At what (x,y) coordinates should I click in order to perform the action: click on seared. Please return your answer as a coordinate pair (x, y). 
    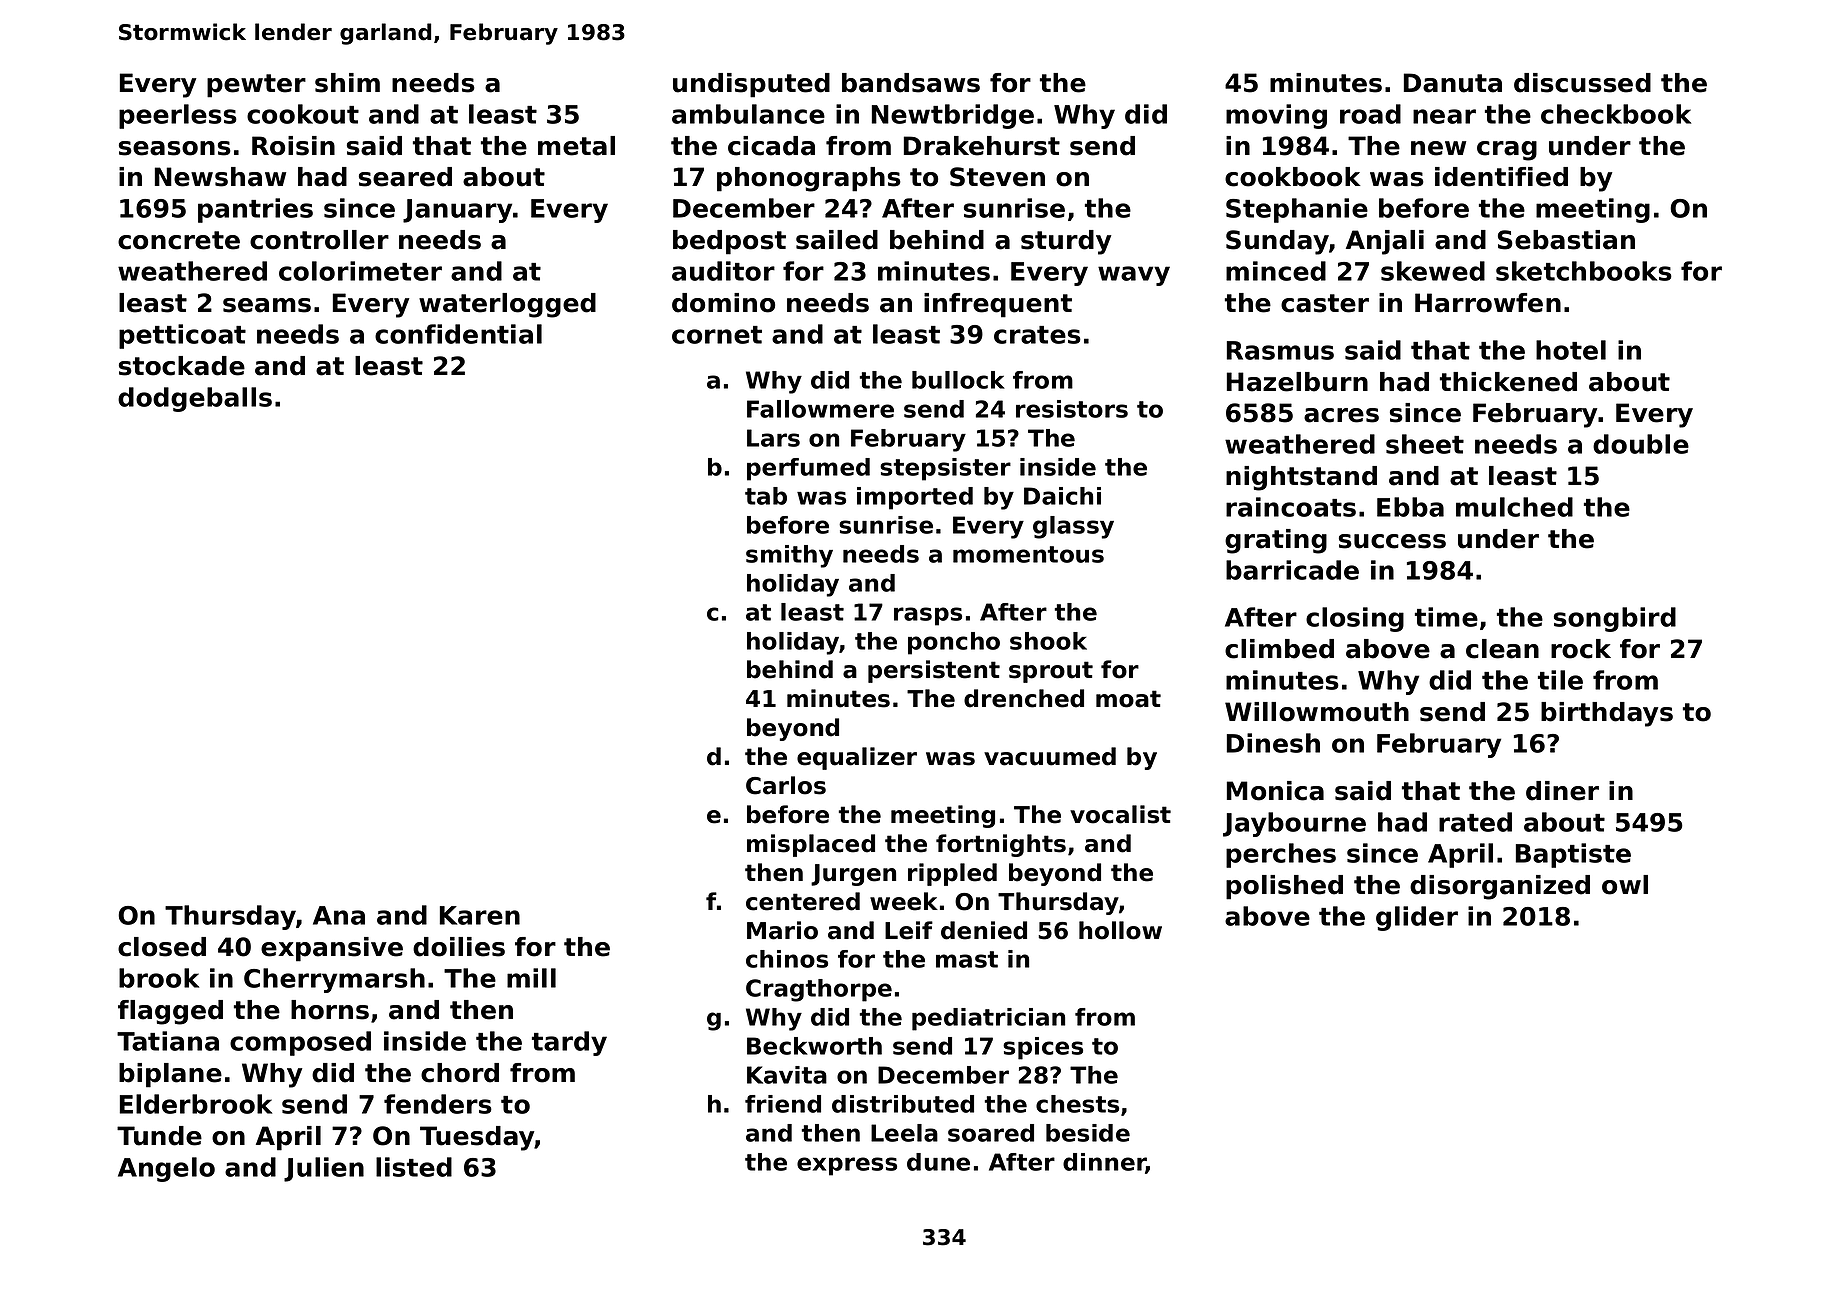
    Looking at the image, I should click on (405, 177).
